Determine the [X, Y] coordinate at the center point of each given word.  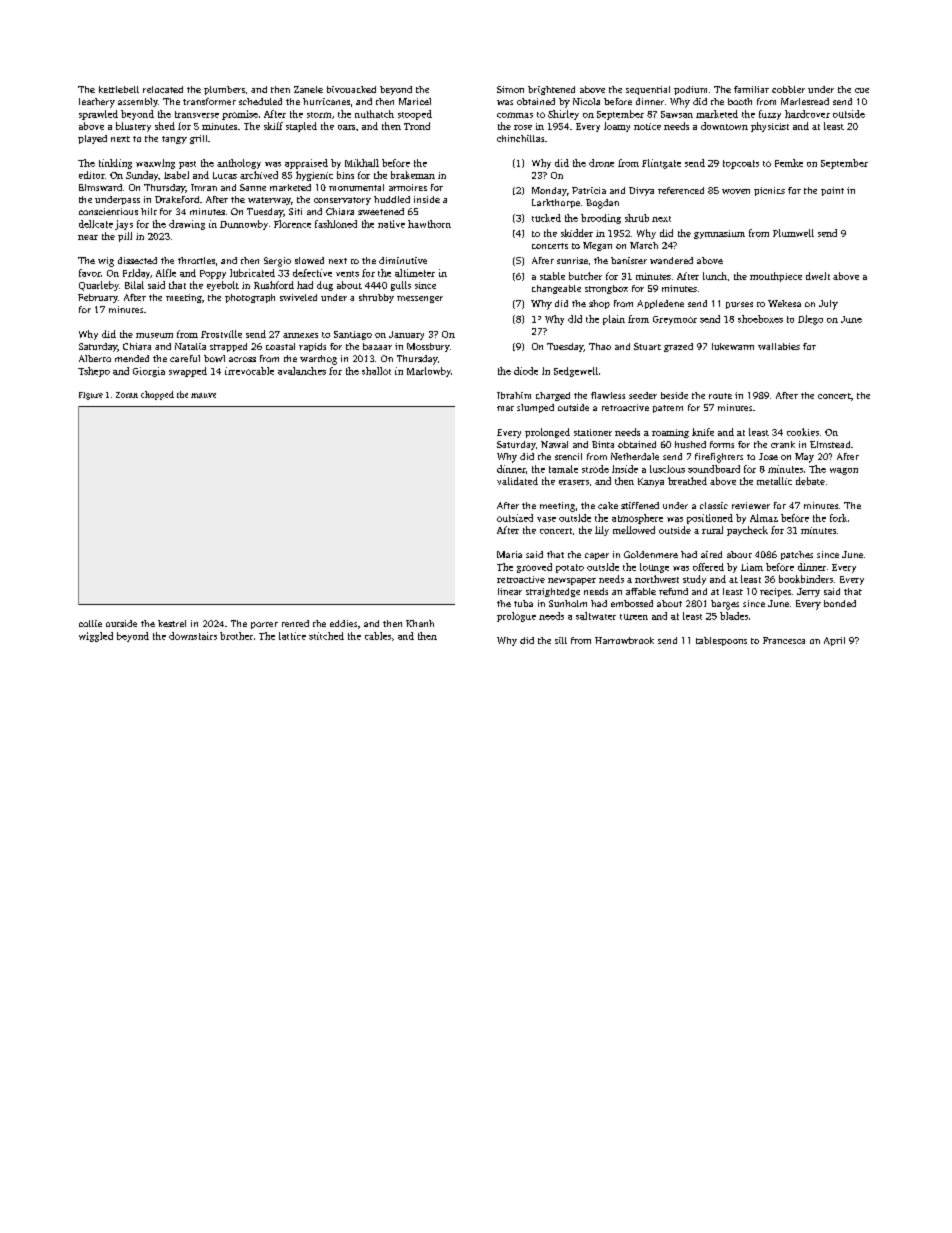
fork [838, 518]
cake [608, 505]
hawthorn [429, 224]
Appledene [660, 304]
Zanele [308, 89]
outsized [515, 518]
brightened [551, 90]
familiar [751, 89]
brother [236, 636]
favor [90, 273]
